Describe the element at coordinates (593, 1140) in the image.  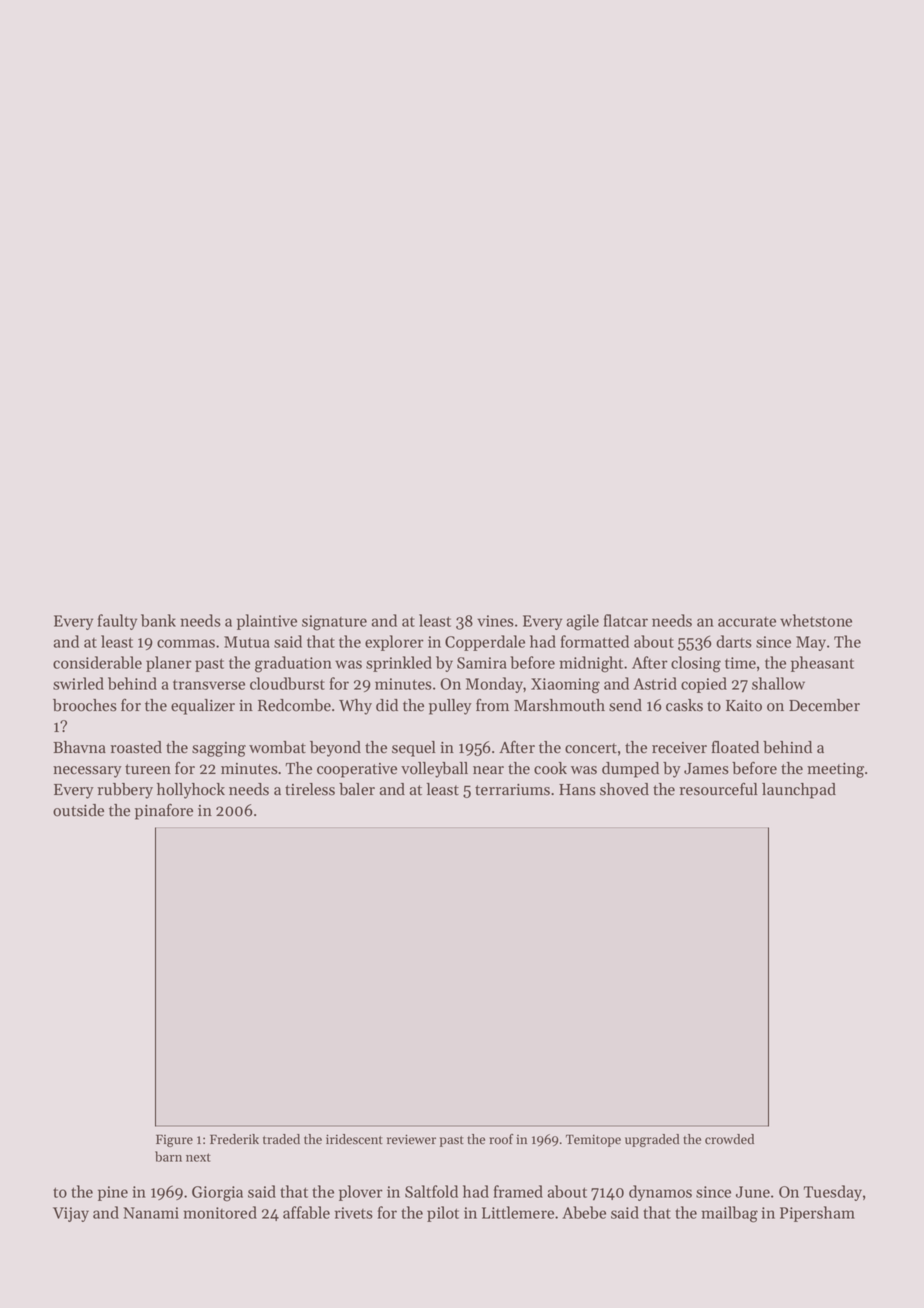
I see `Temitope` at that location.
